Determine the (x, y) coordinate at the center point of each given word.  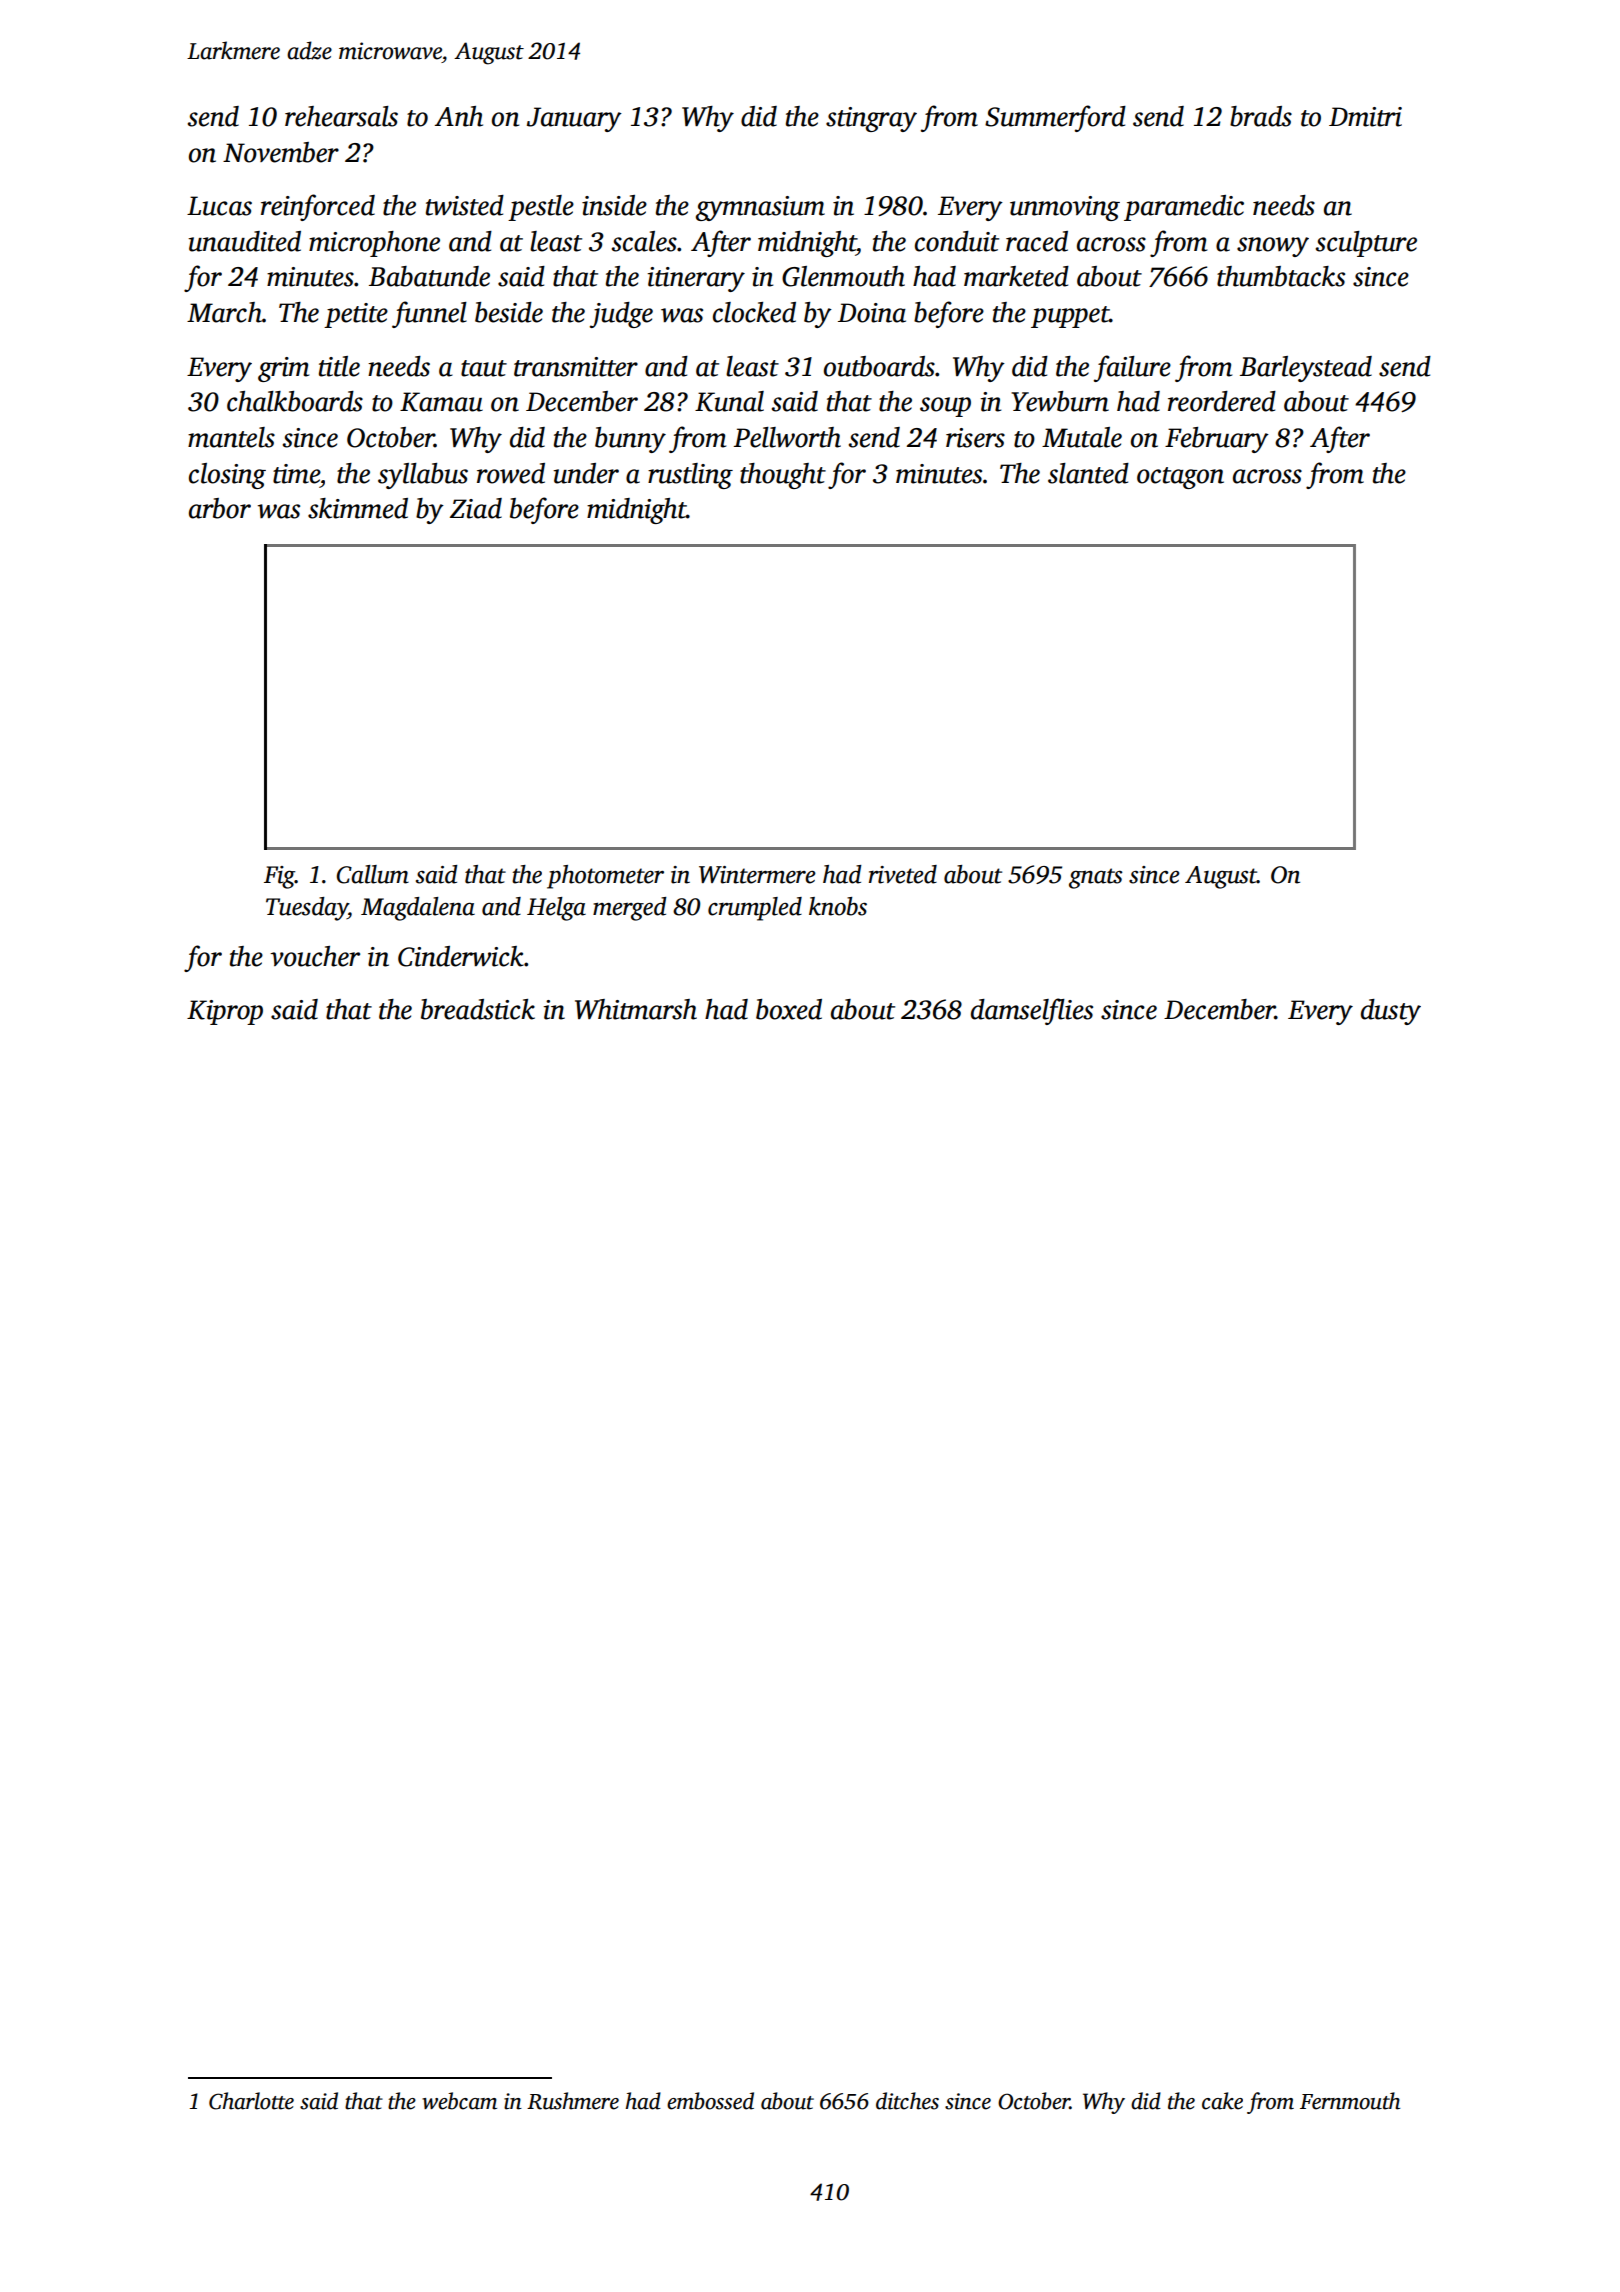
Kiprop (225, 1012)
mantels (231, 437)
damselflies (1032, 1011)
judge (621, 315)
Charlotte (251, 2101)
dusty (1391, 1012)
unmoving (1065, 208)
